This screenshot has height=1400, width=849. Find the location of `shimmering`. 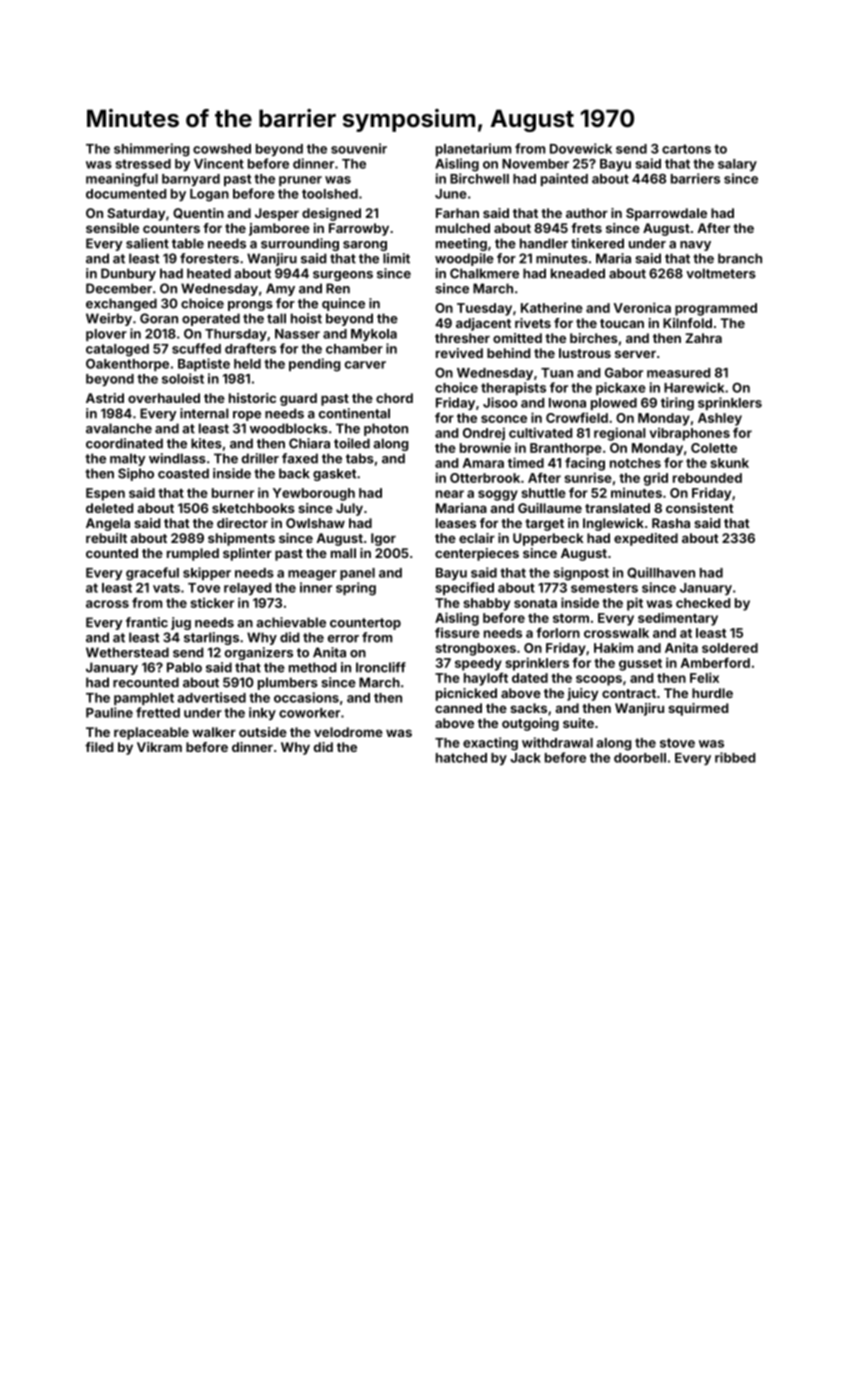

shimmering is located at coordinates (152, 150).
